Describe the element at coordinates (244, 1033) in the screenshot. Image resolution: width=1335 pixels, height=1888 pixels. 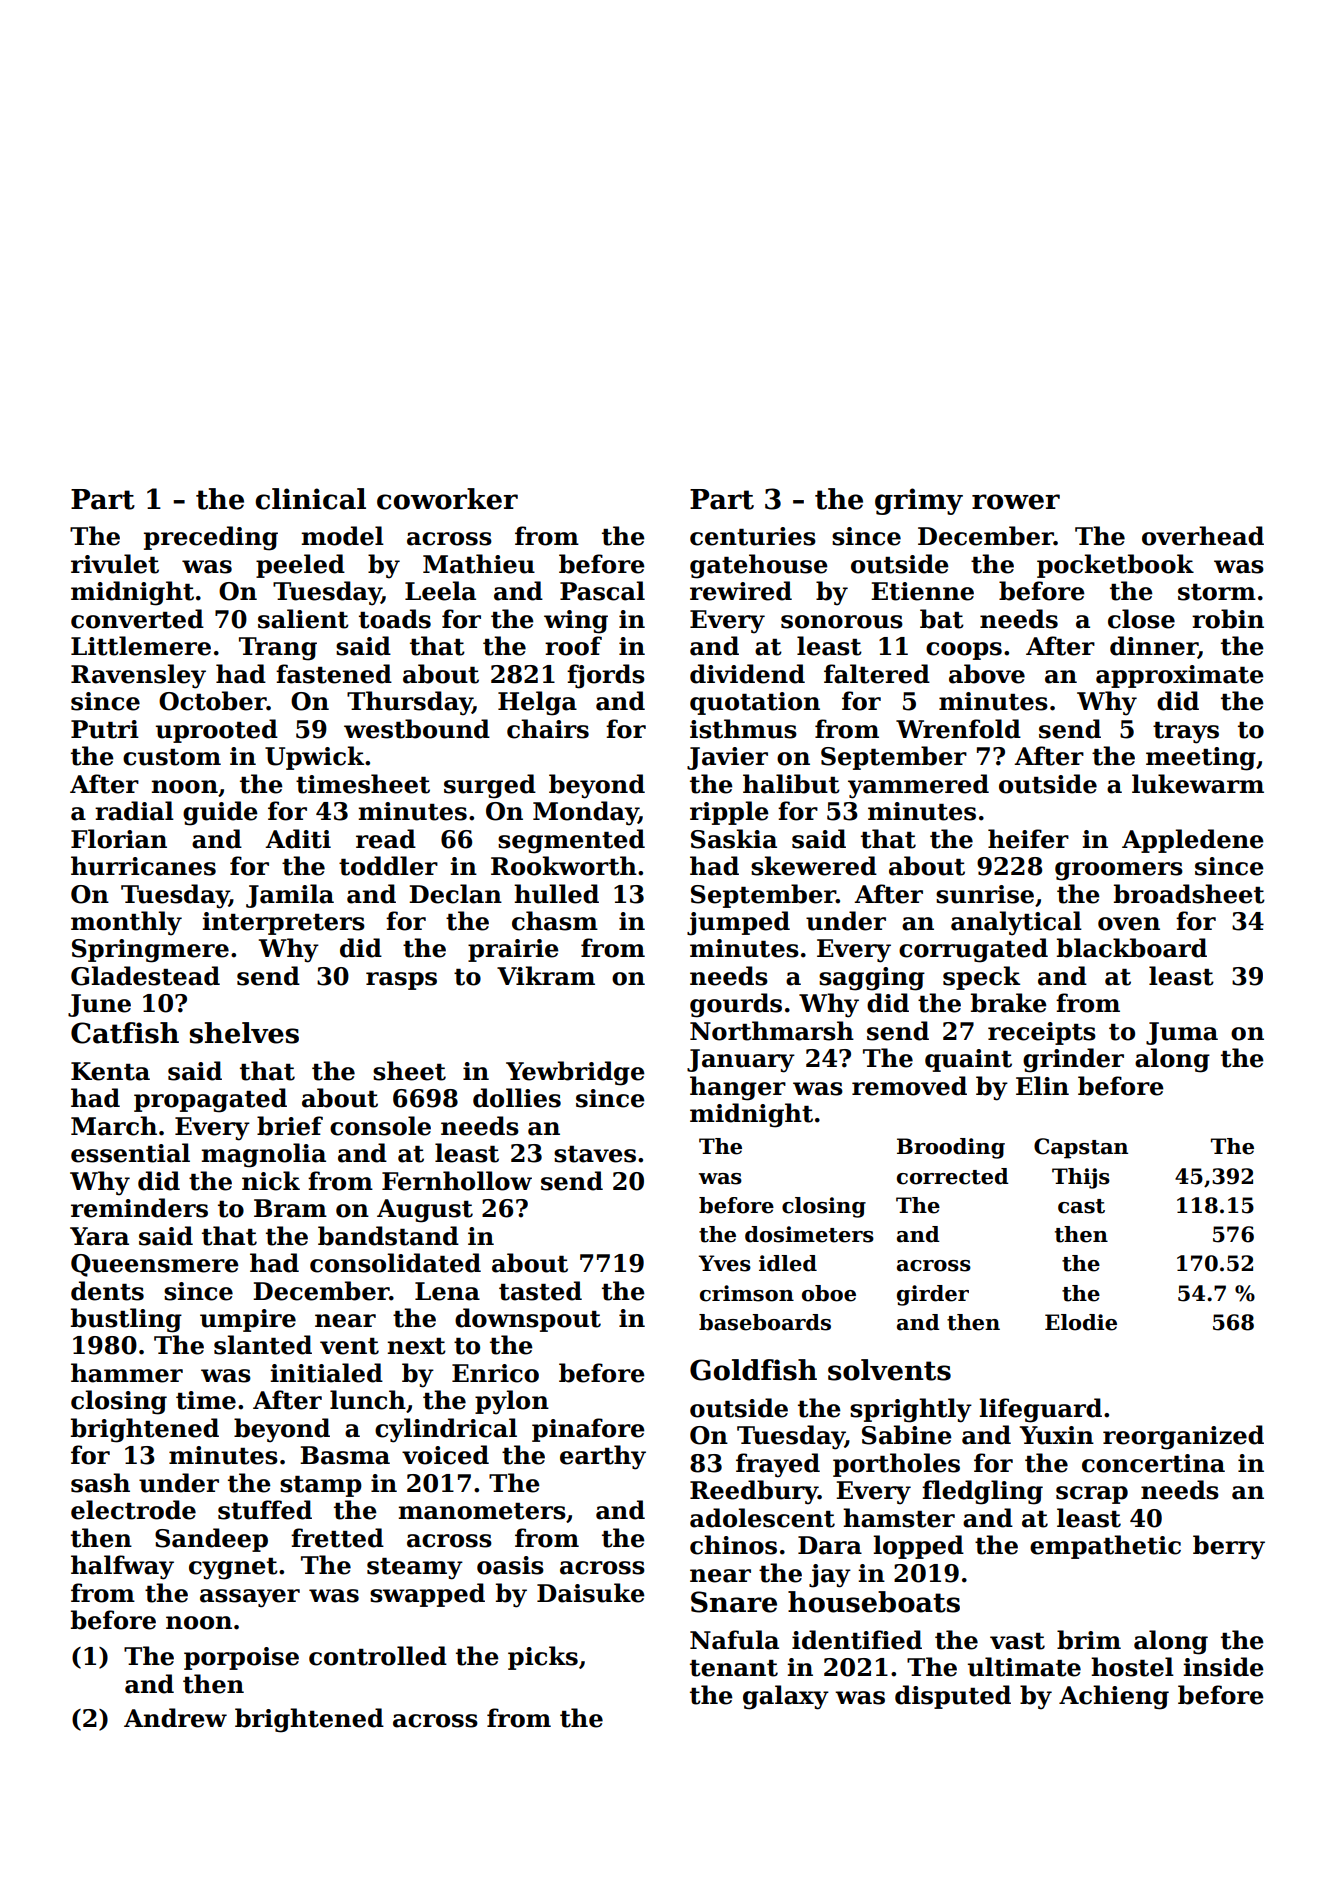
I see `shelves` at that location.
